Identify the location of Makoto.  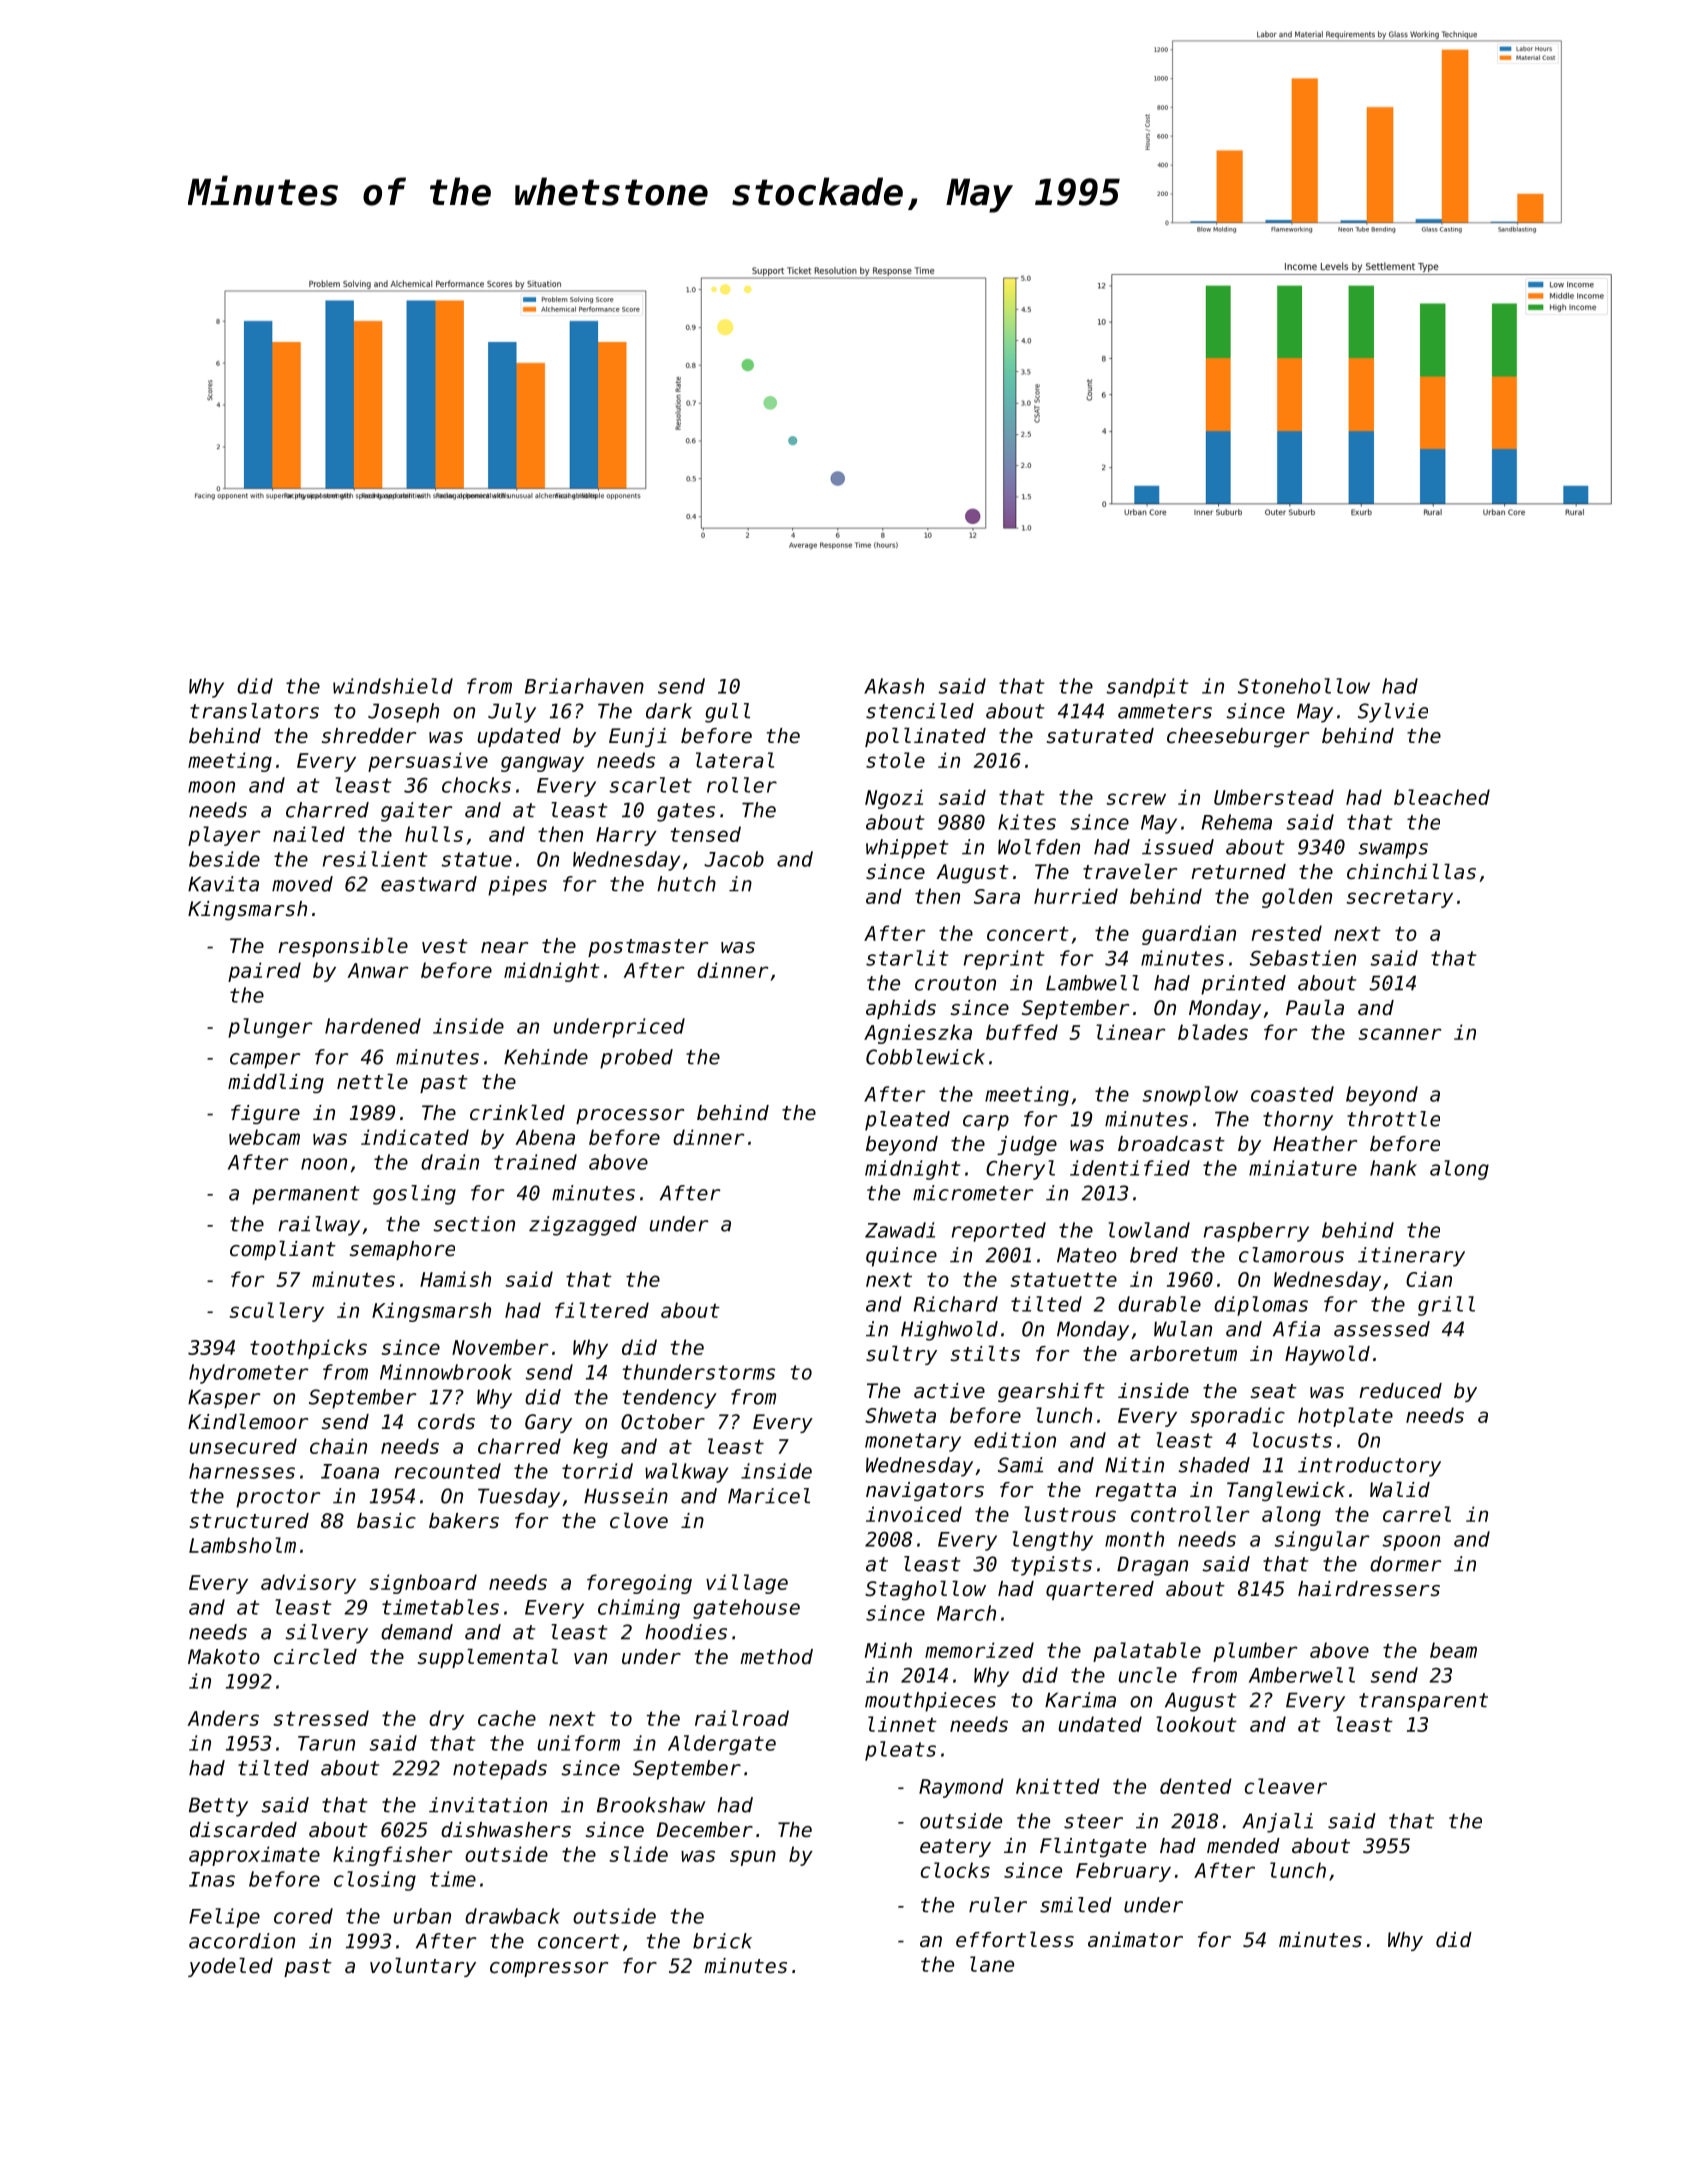
(224, 1657).
